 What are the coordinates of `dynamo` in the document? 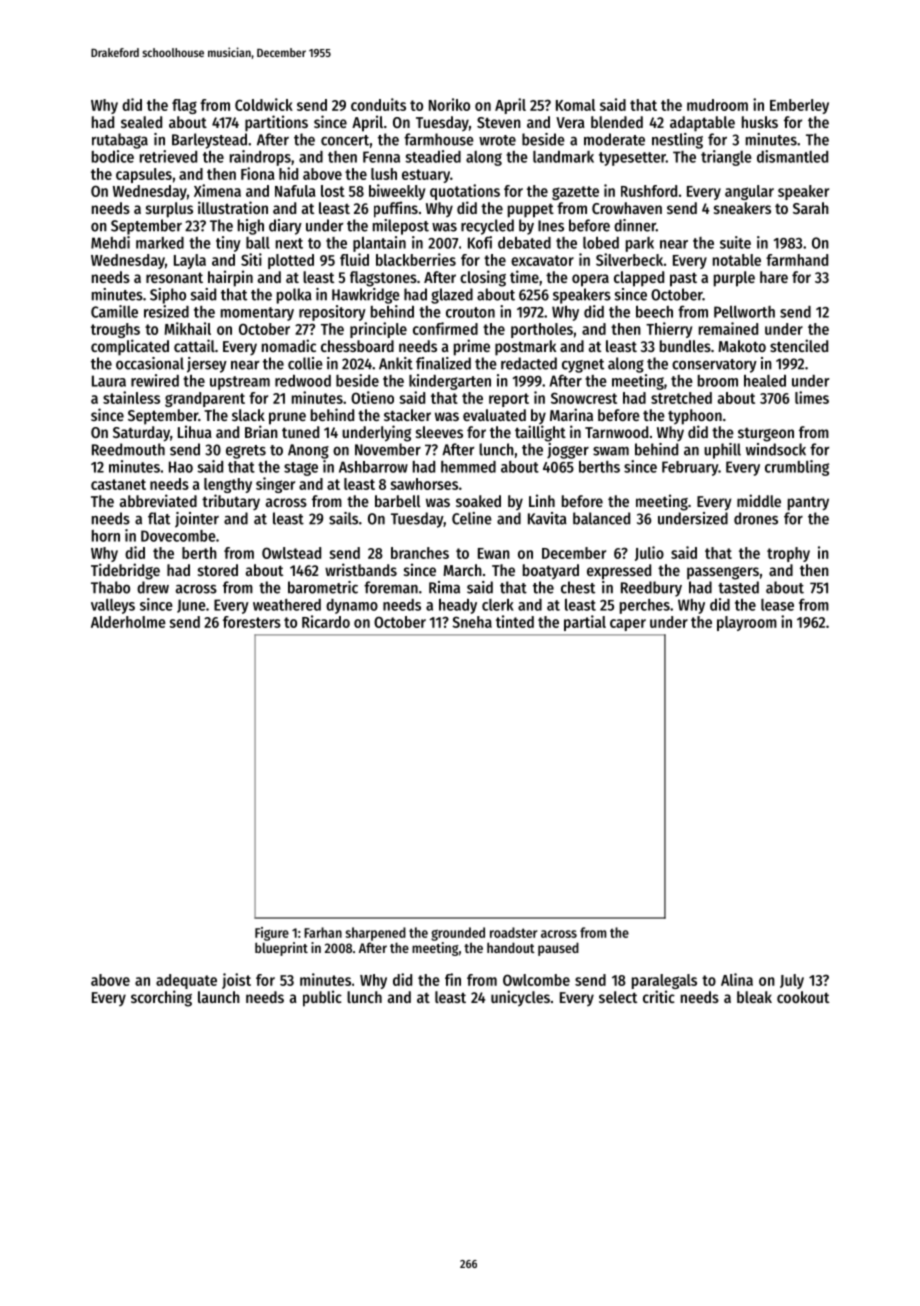 It's located at (352, 606).
